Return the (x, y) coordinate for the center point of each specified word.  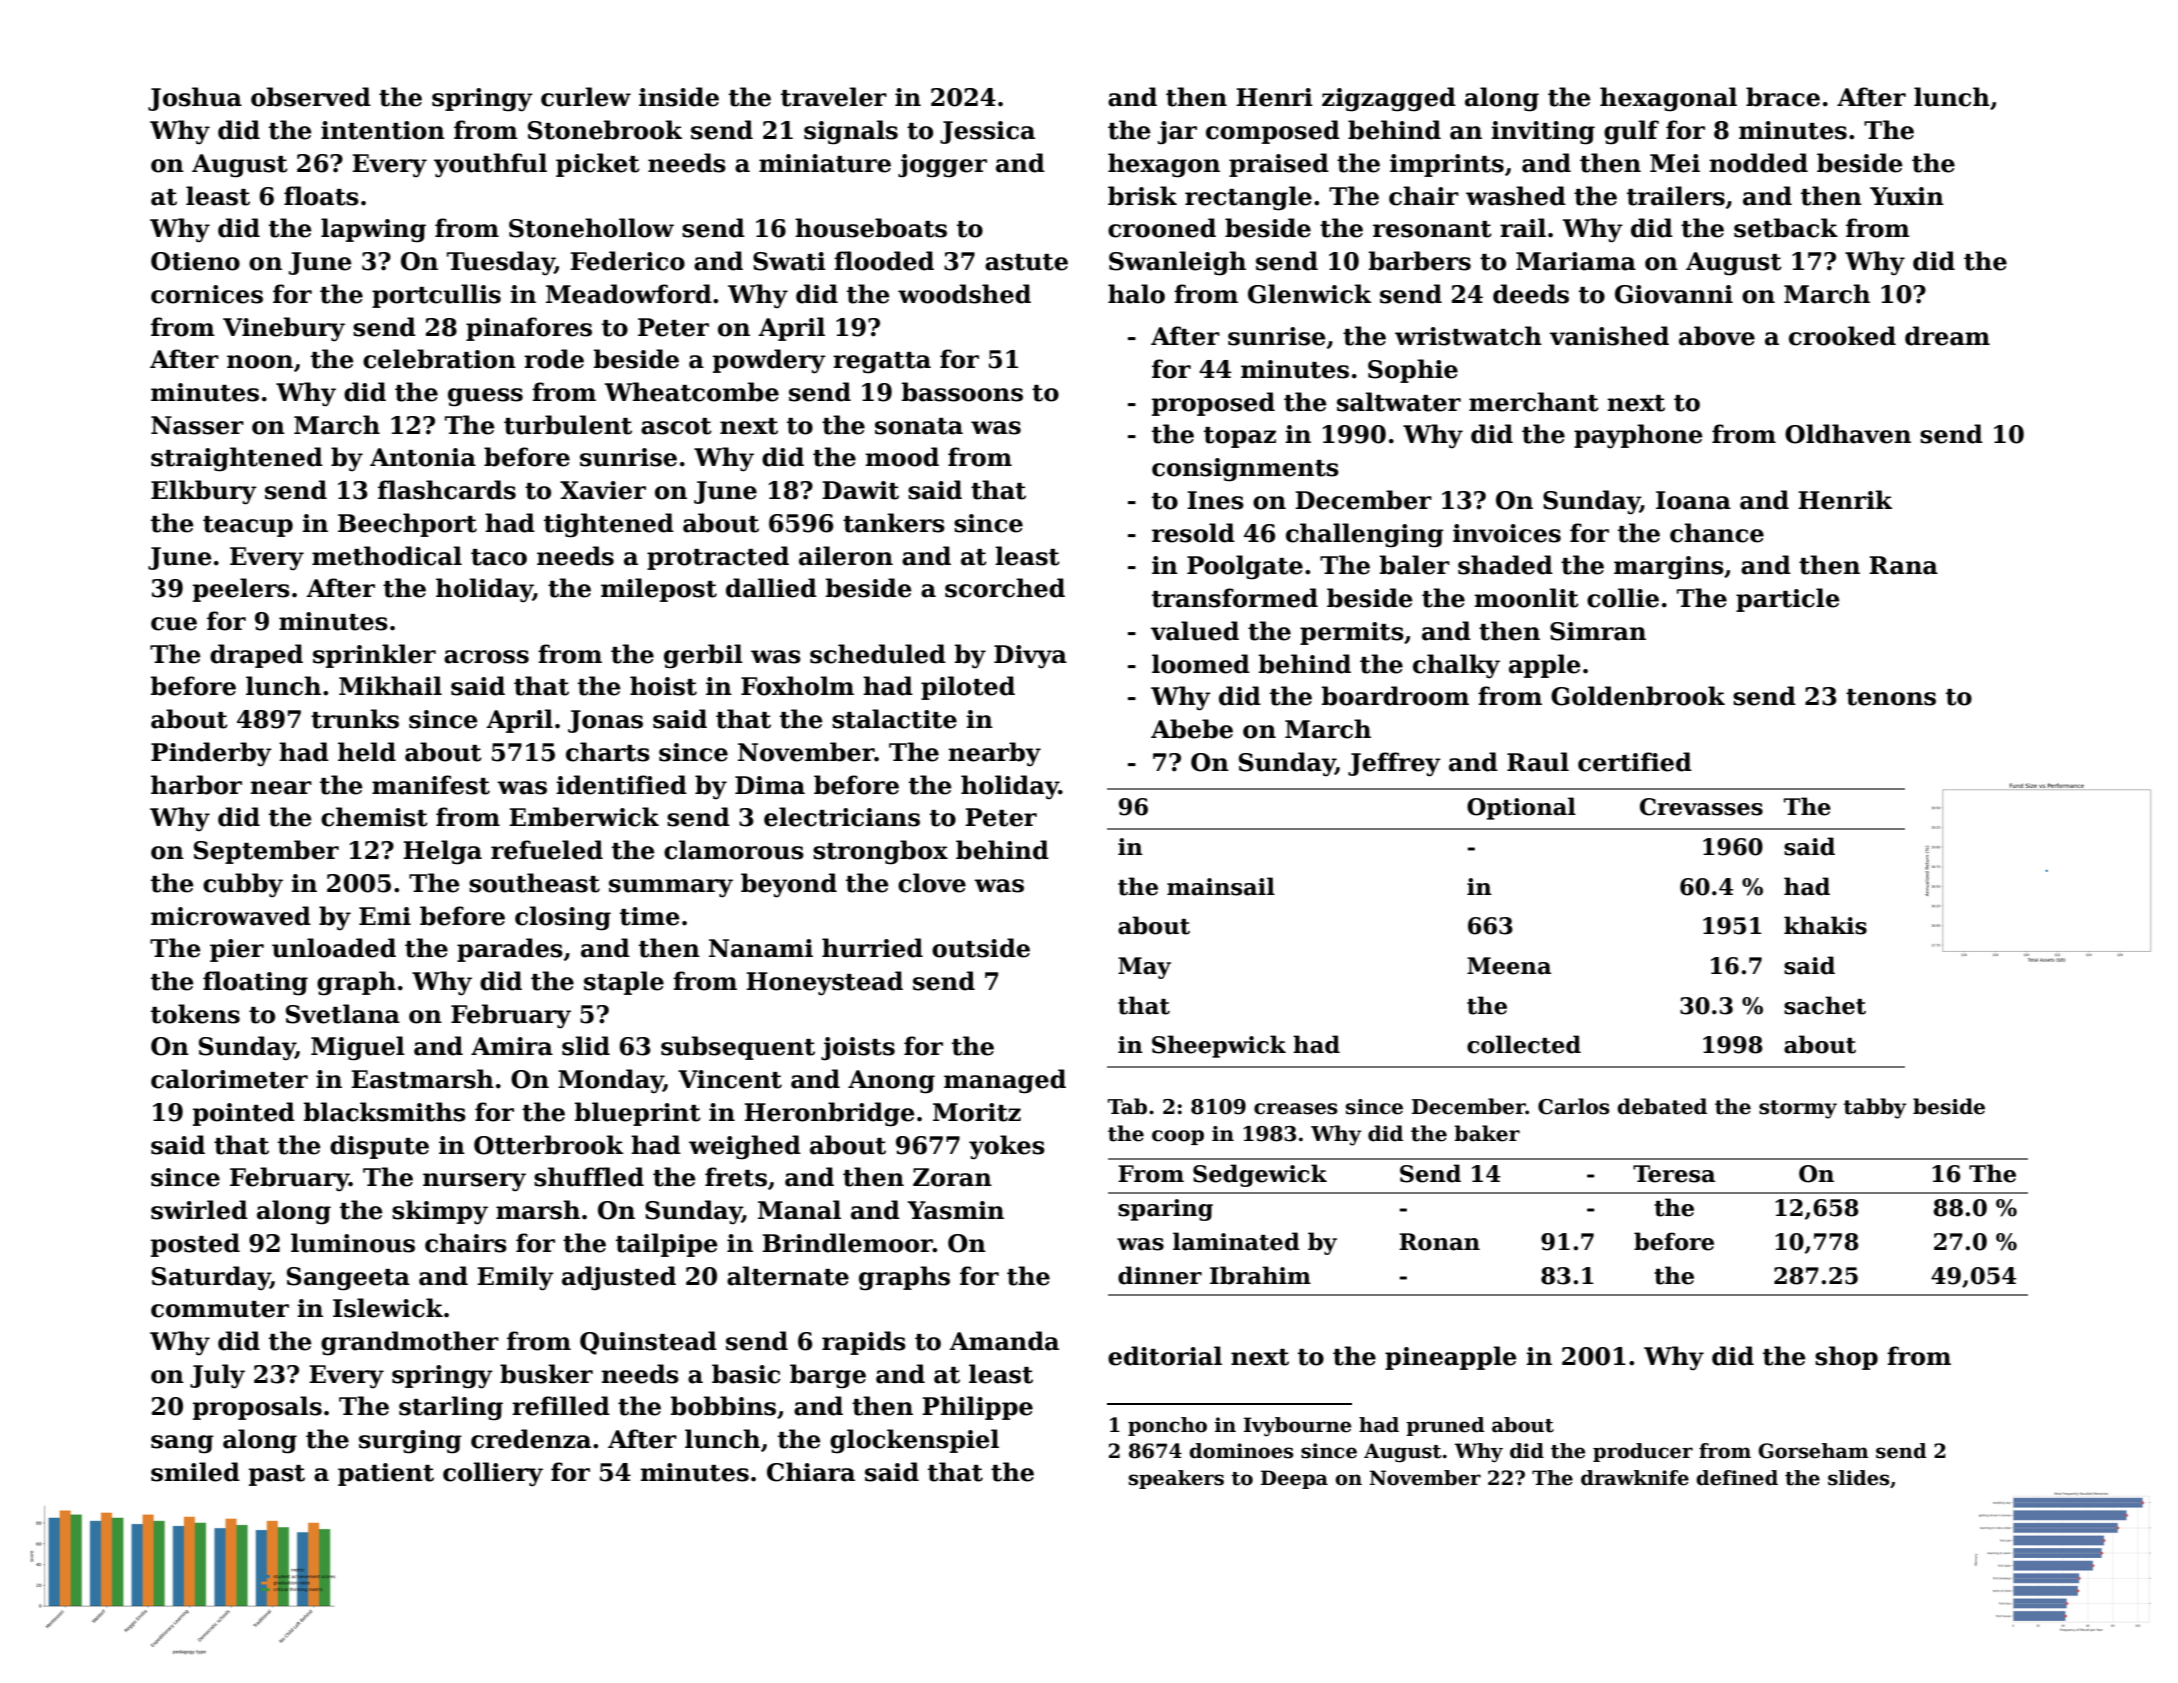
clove (932, 883)
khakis (1825, 925)
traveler (834, 97)
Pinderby (211, 754)
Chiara (811, 1472)
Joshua (195, 99)
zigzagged (1389, 99)
